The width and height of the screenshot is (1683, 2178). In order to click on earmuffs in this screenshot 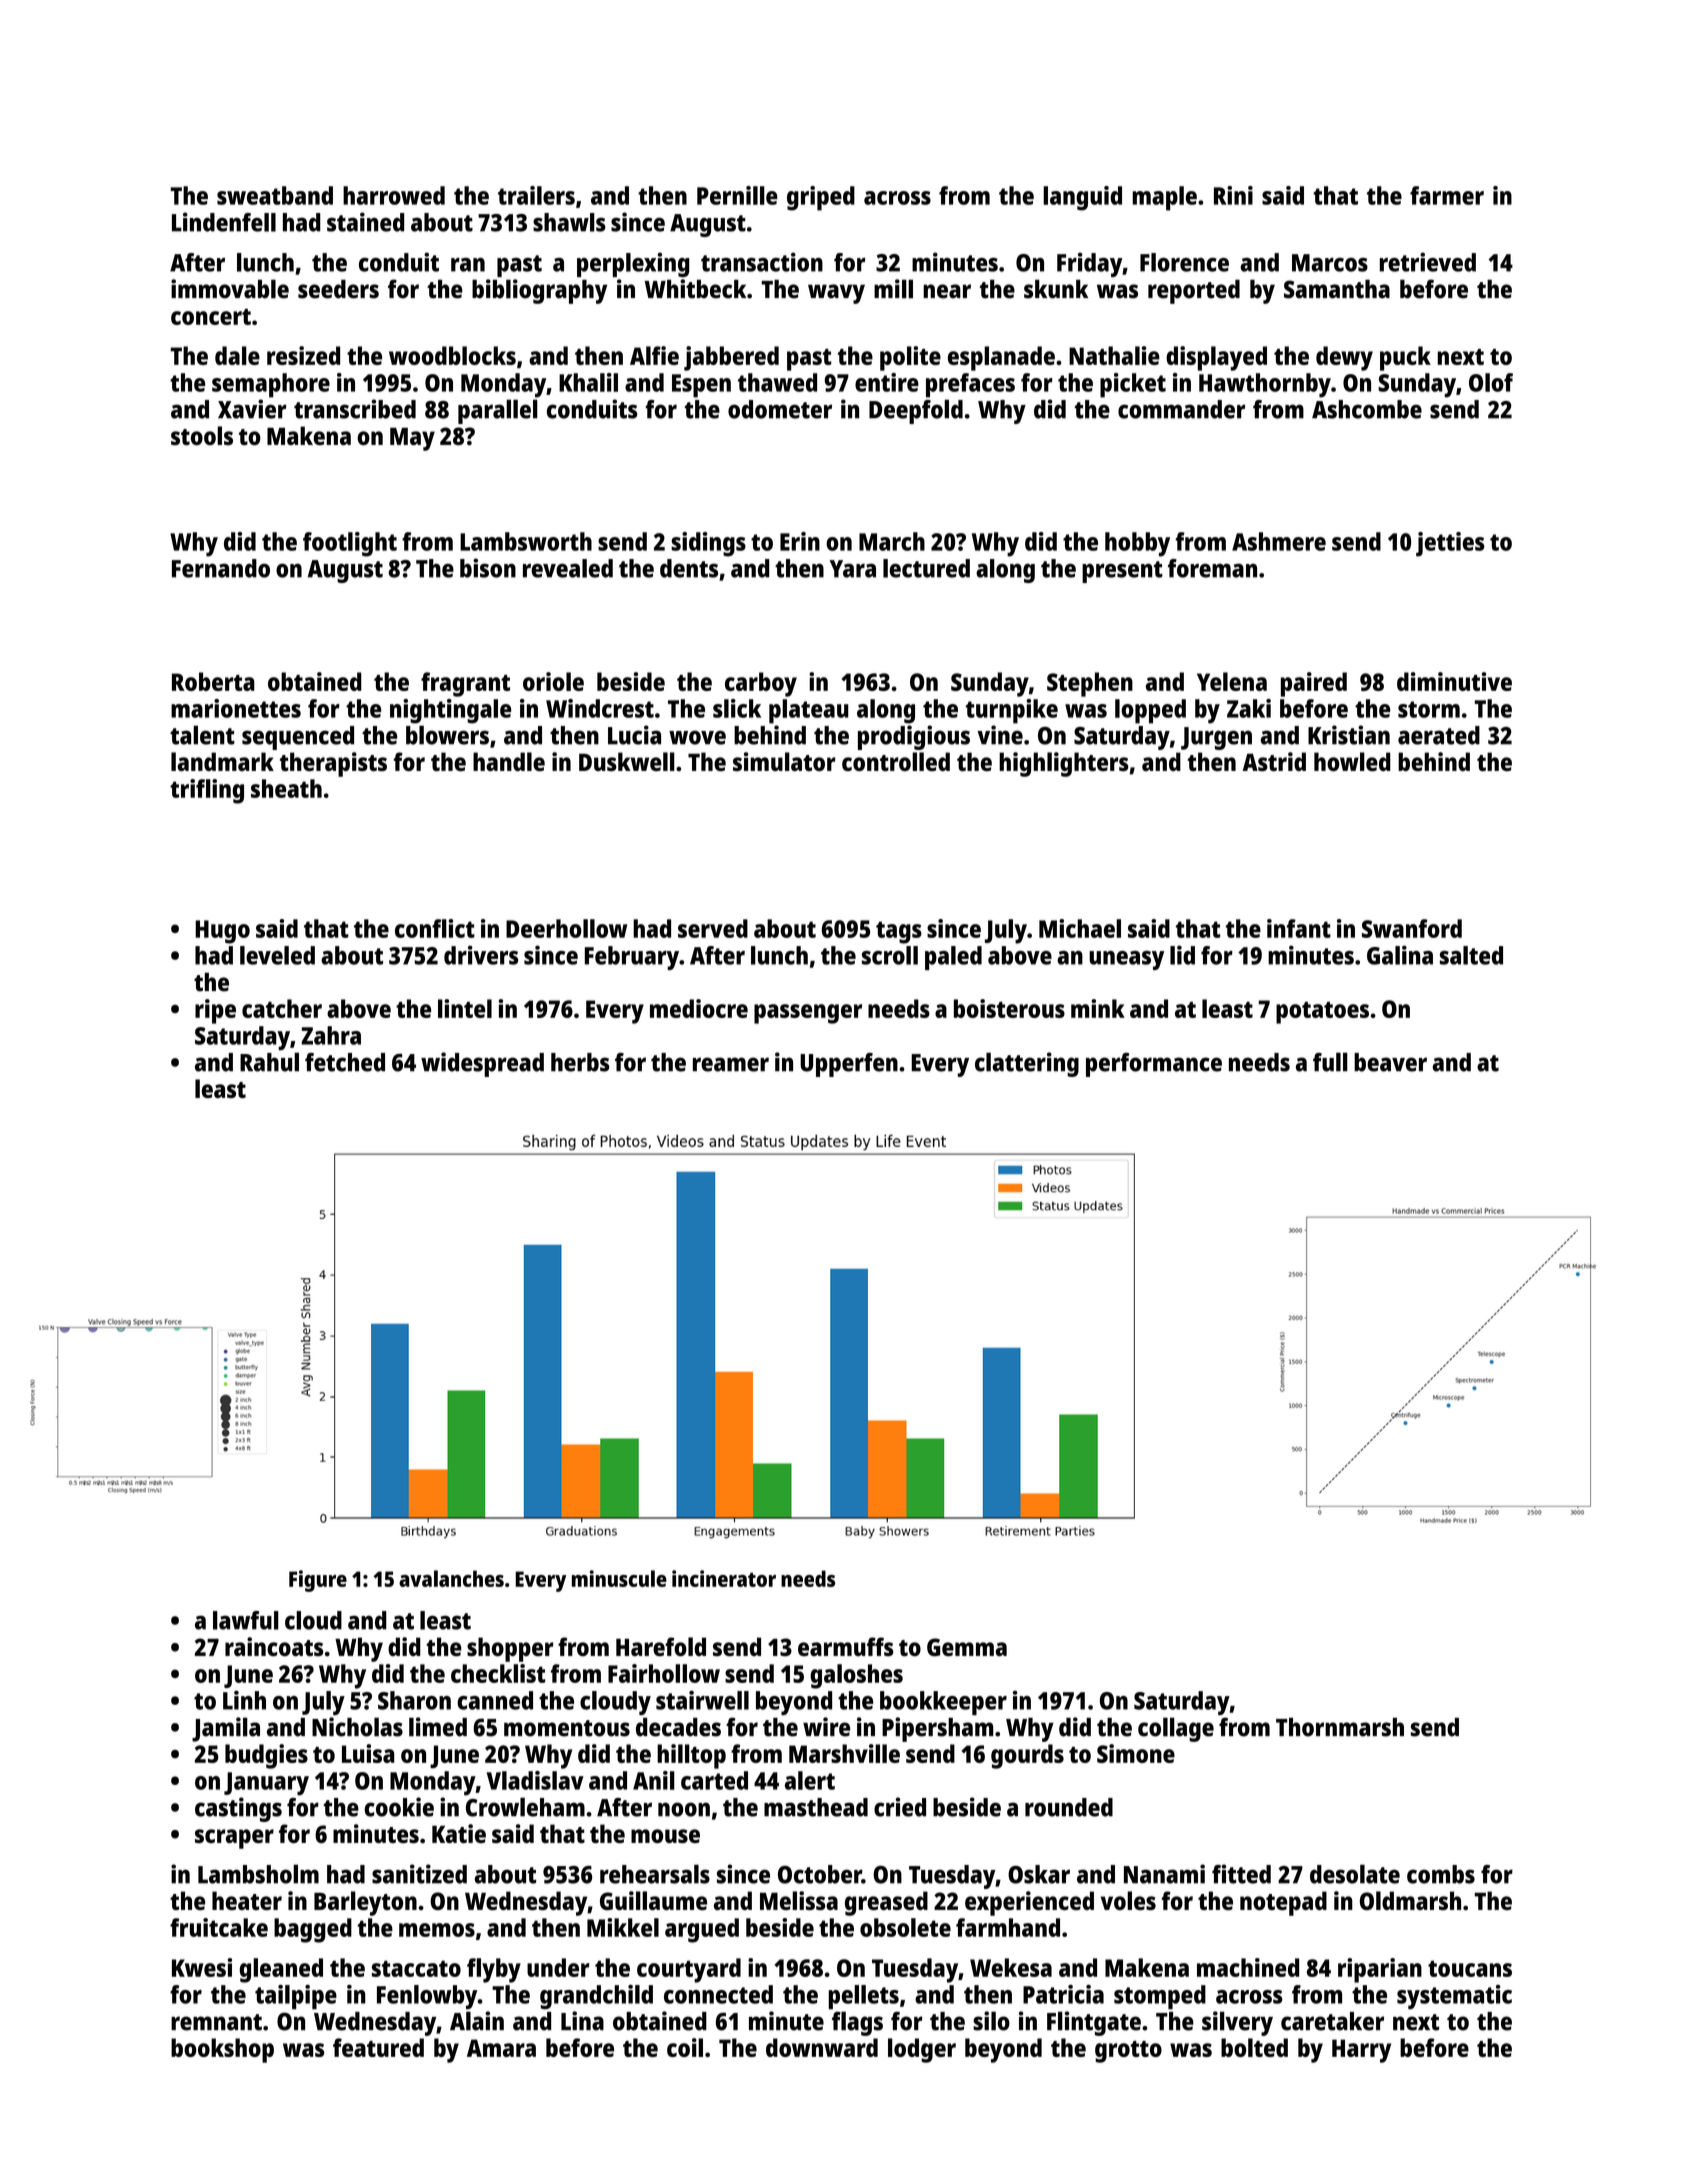, I will do `click(846, 1646)`.
